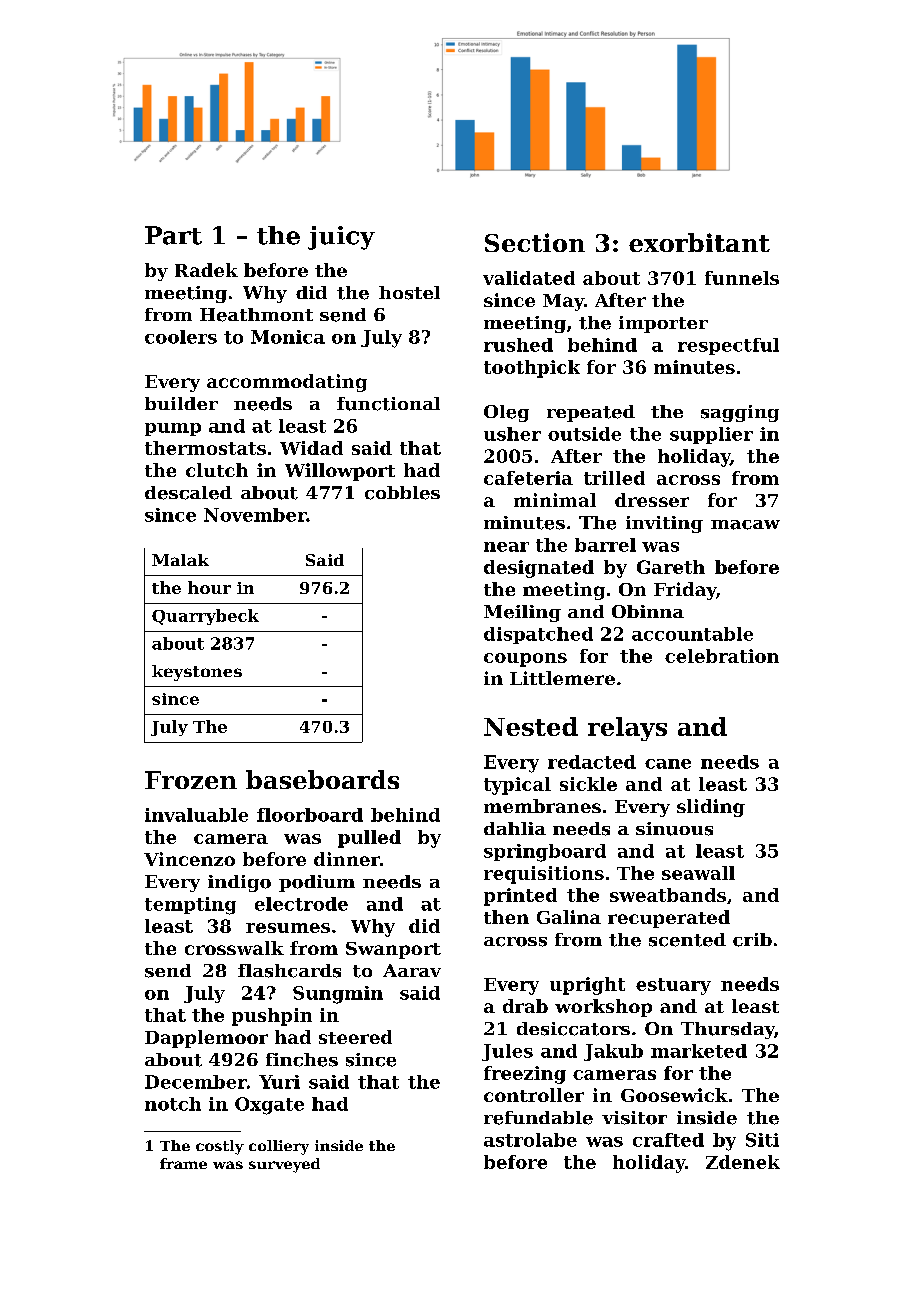  Describe the element at coordinates (341, 238) in the image. I see `juicy` at that location.
